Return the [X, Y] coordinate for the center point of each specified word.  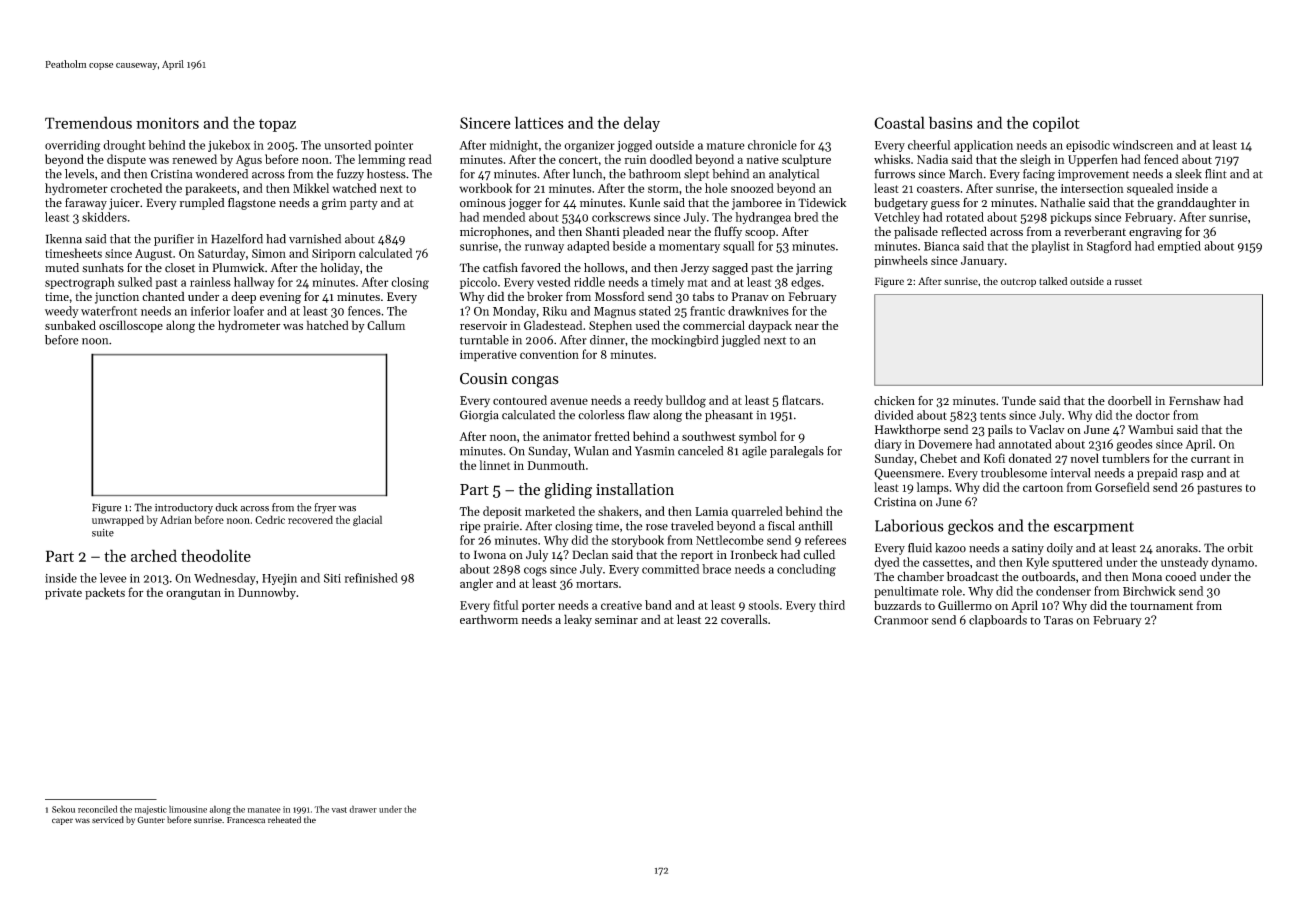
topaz [277, 125]
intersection [1092, 188]
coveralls [744, 619]
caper [62, 821]
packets [105, 593]
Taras [1058, 620]
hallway [254, 283]
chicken [894, 401]
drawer [363, 809]
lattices [539, 122]
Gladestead [553, 325]
